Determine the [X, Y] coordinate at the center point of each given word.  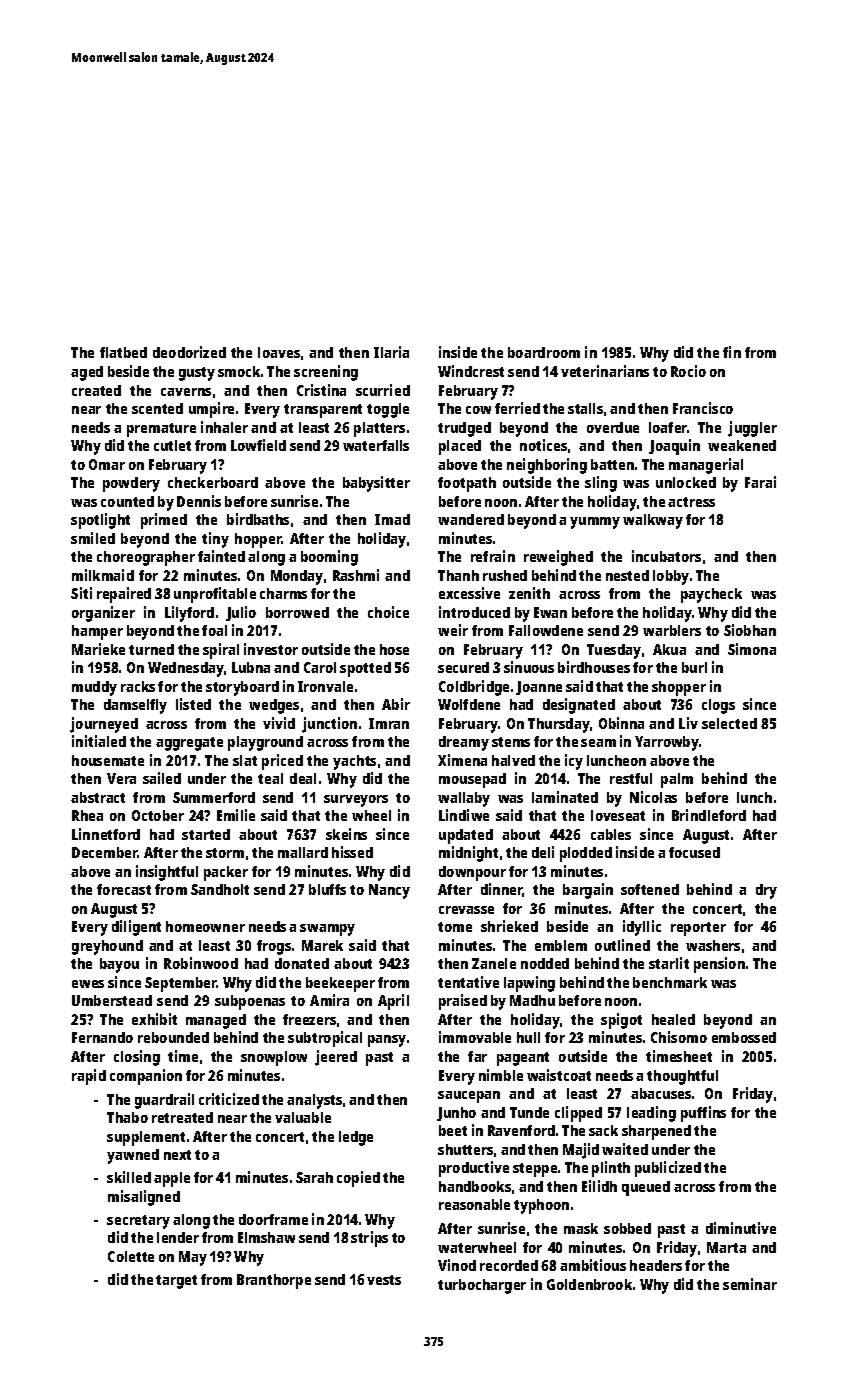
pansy [387, 1041]
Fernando [102, 1037]
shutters [465, 1149]
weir [453, 630]
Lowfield [258, 445]
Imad [392, 519]
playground [265, 743]
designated [579, 706]
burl [694, 667]
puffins [703, 1114]
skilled [129, 1177]
